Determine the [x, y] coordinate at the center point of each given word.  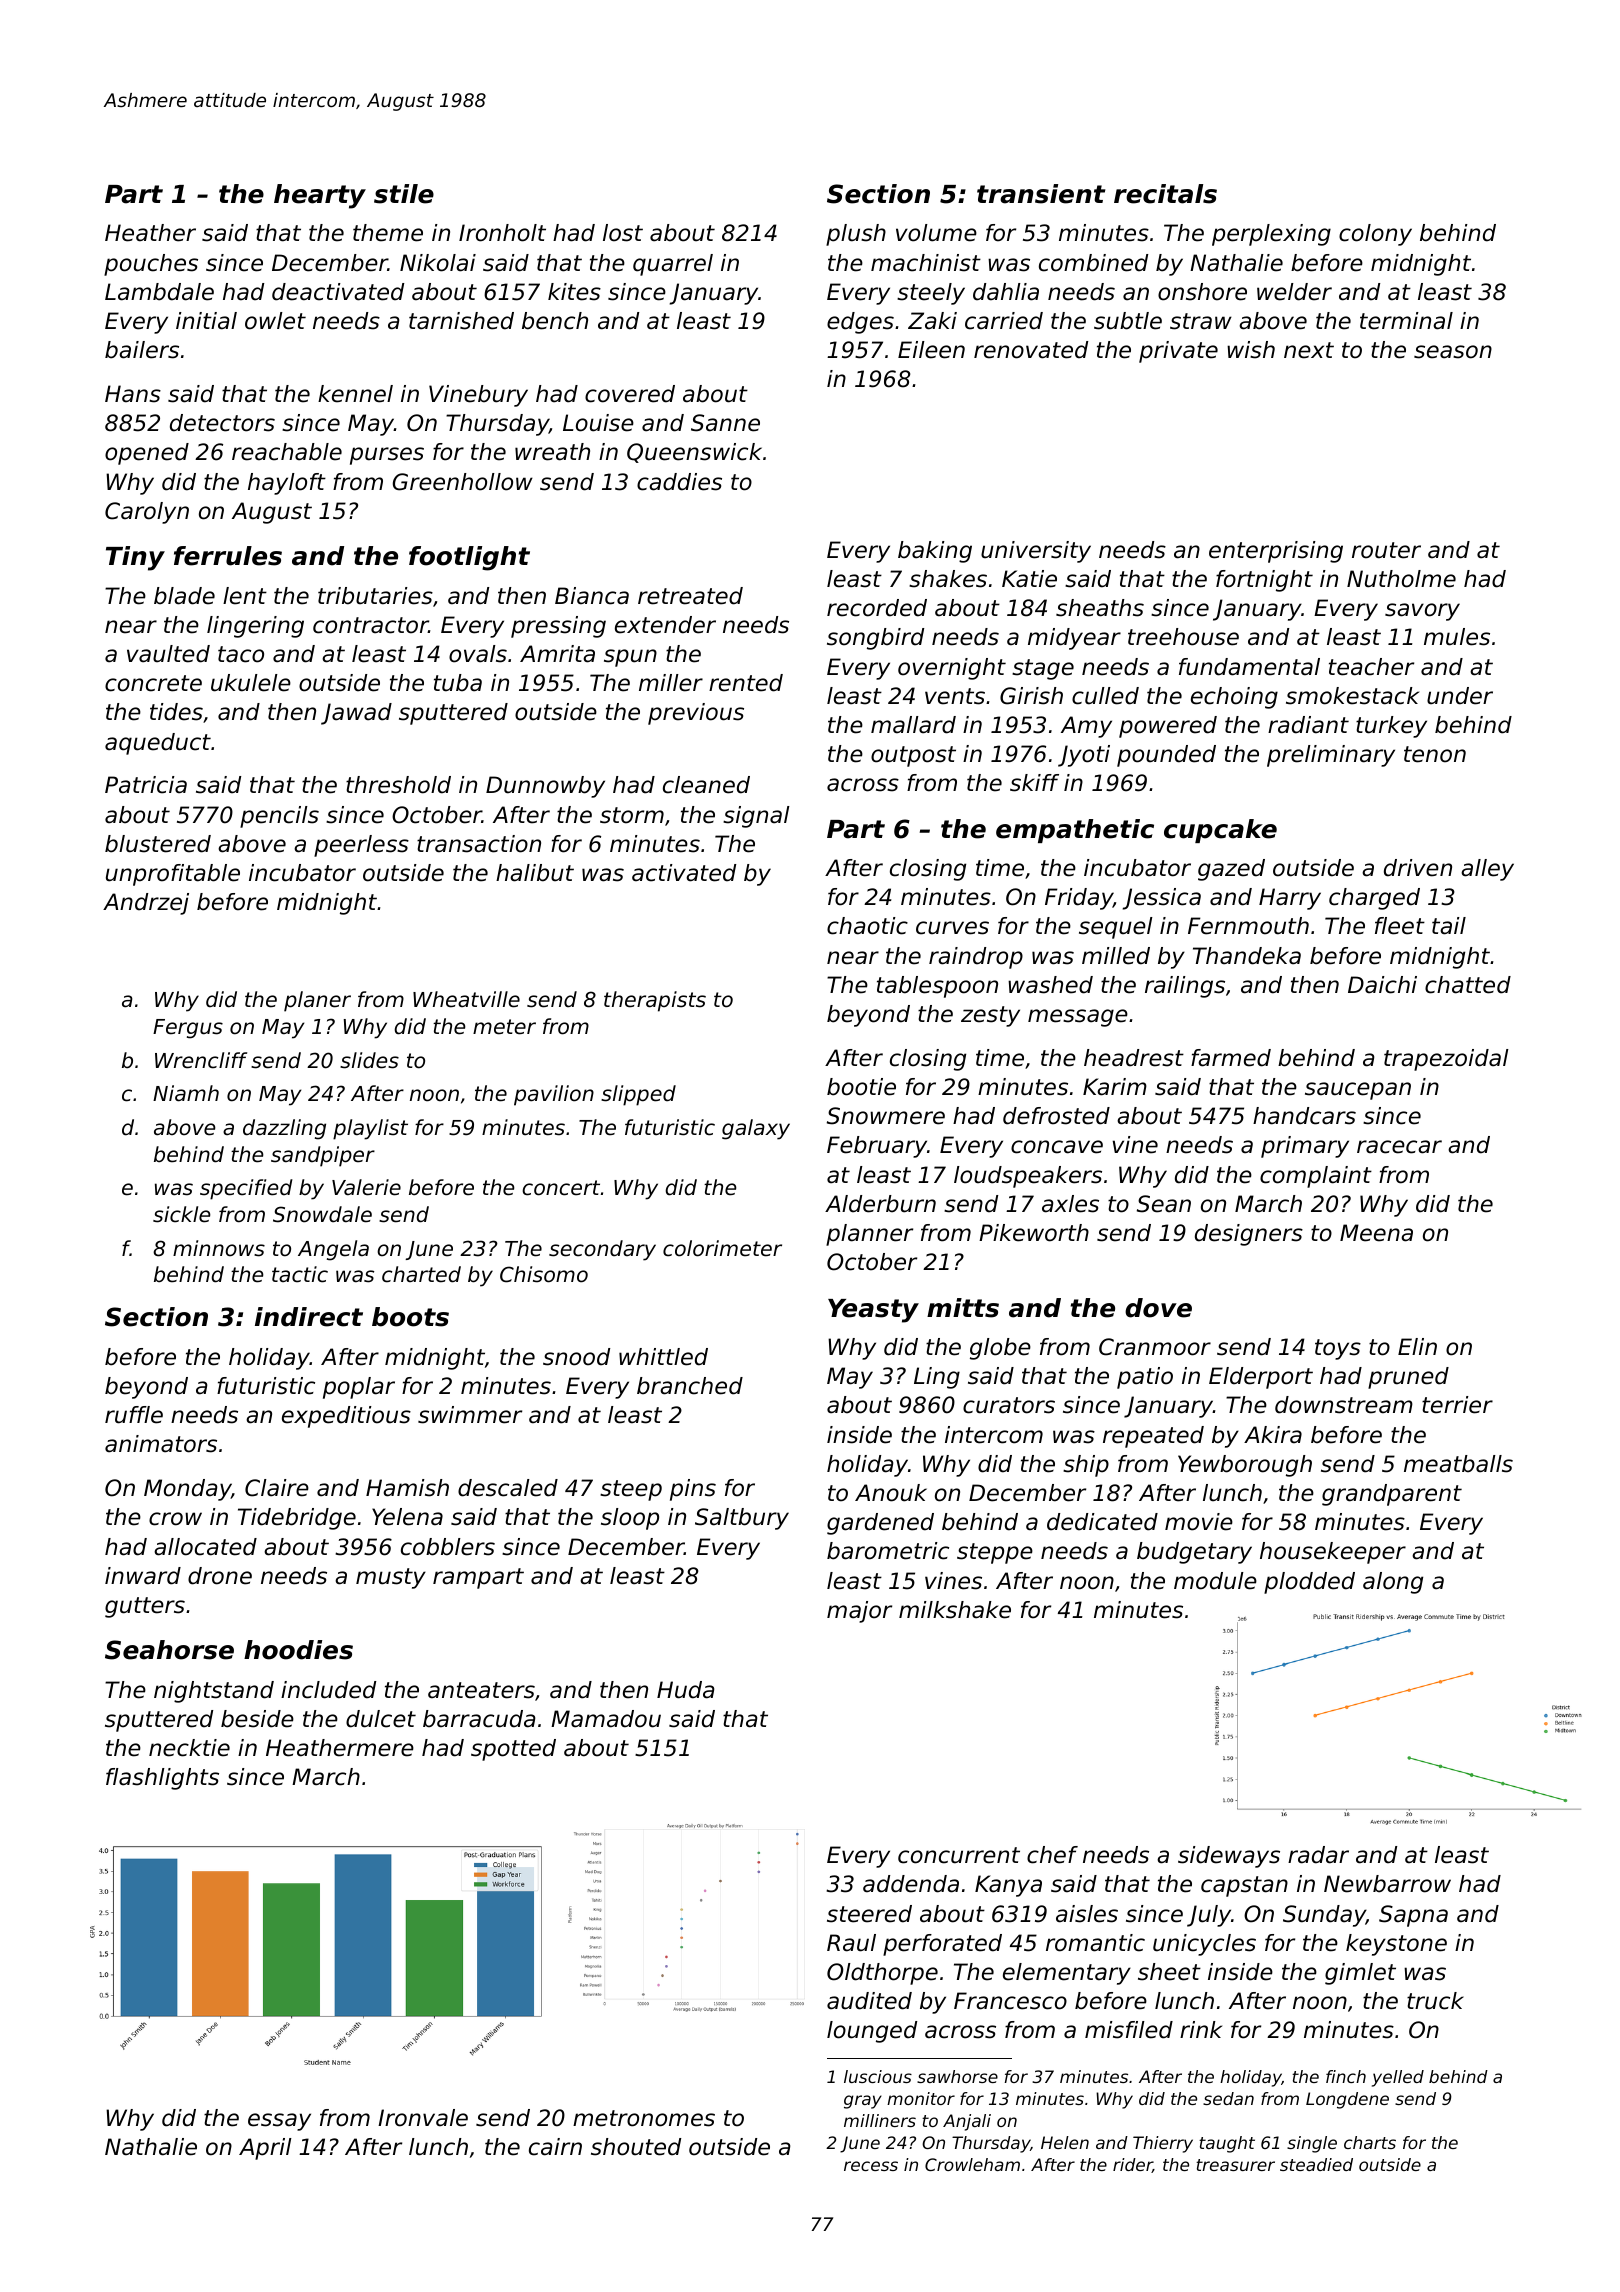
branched [690, 1386]
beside [257, 1719]
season [1453, 352]
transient [1041, 194]
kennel [355, 394]
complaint [1316, 1177]
